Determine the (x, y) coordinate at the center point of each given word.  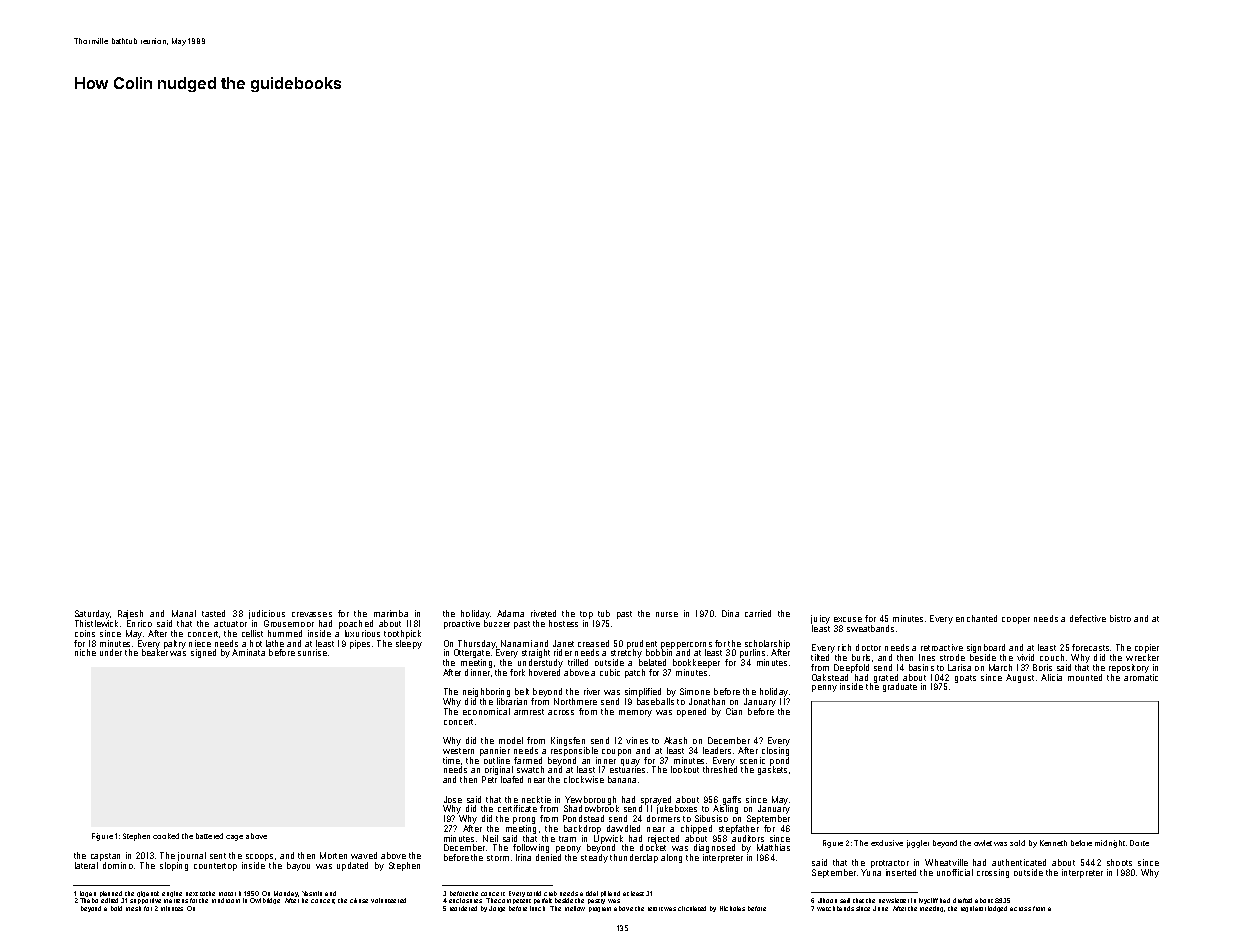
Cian (734, 711)
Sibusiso (711, 818)
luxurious (362, 633)
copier (1147, 648)
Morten (333, 855)
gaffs (732, 800)
